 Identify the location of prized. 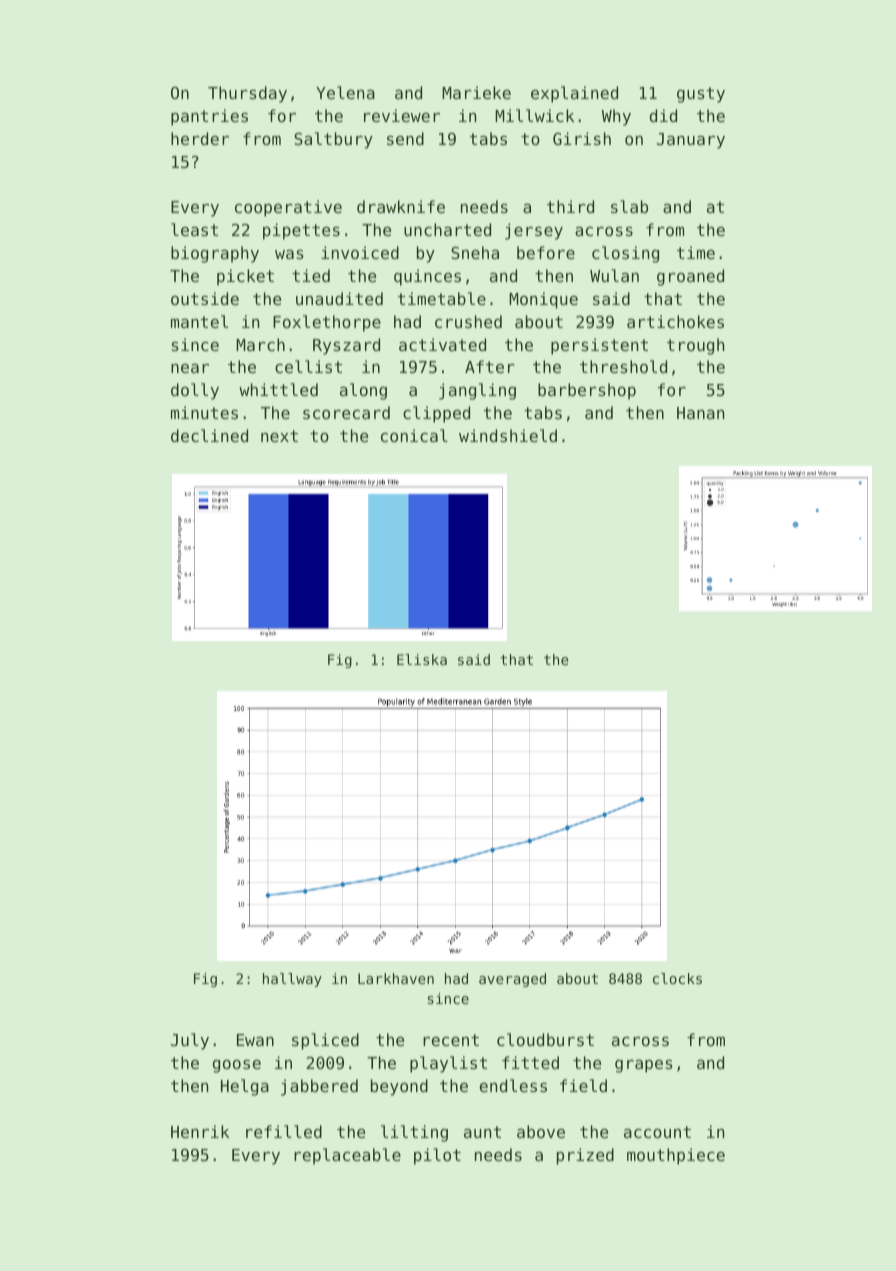
(585, 1156).
